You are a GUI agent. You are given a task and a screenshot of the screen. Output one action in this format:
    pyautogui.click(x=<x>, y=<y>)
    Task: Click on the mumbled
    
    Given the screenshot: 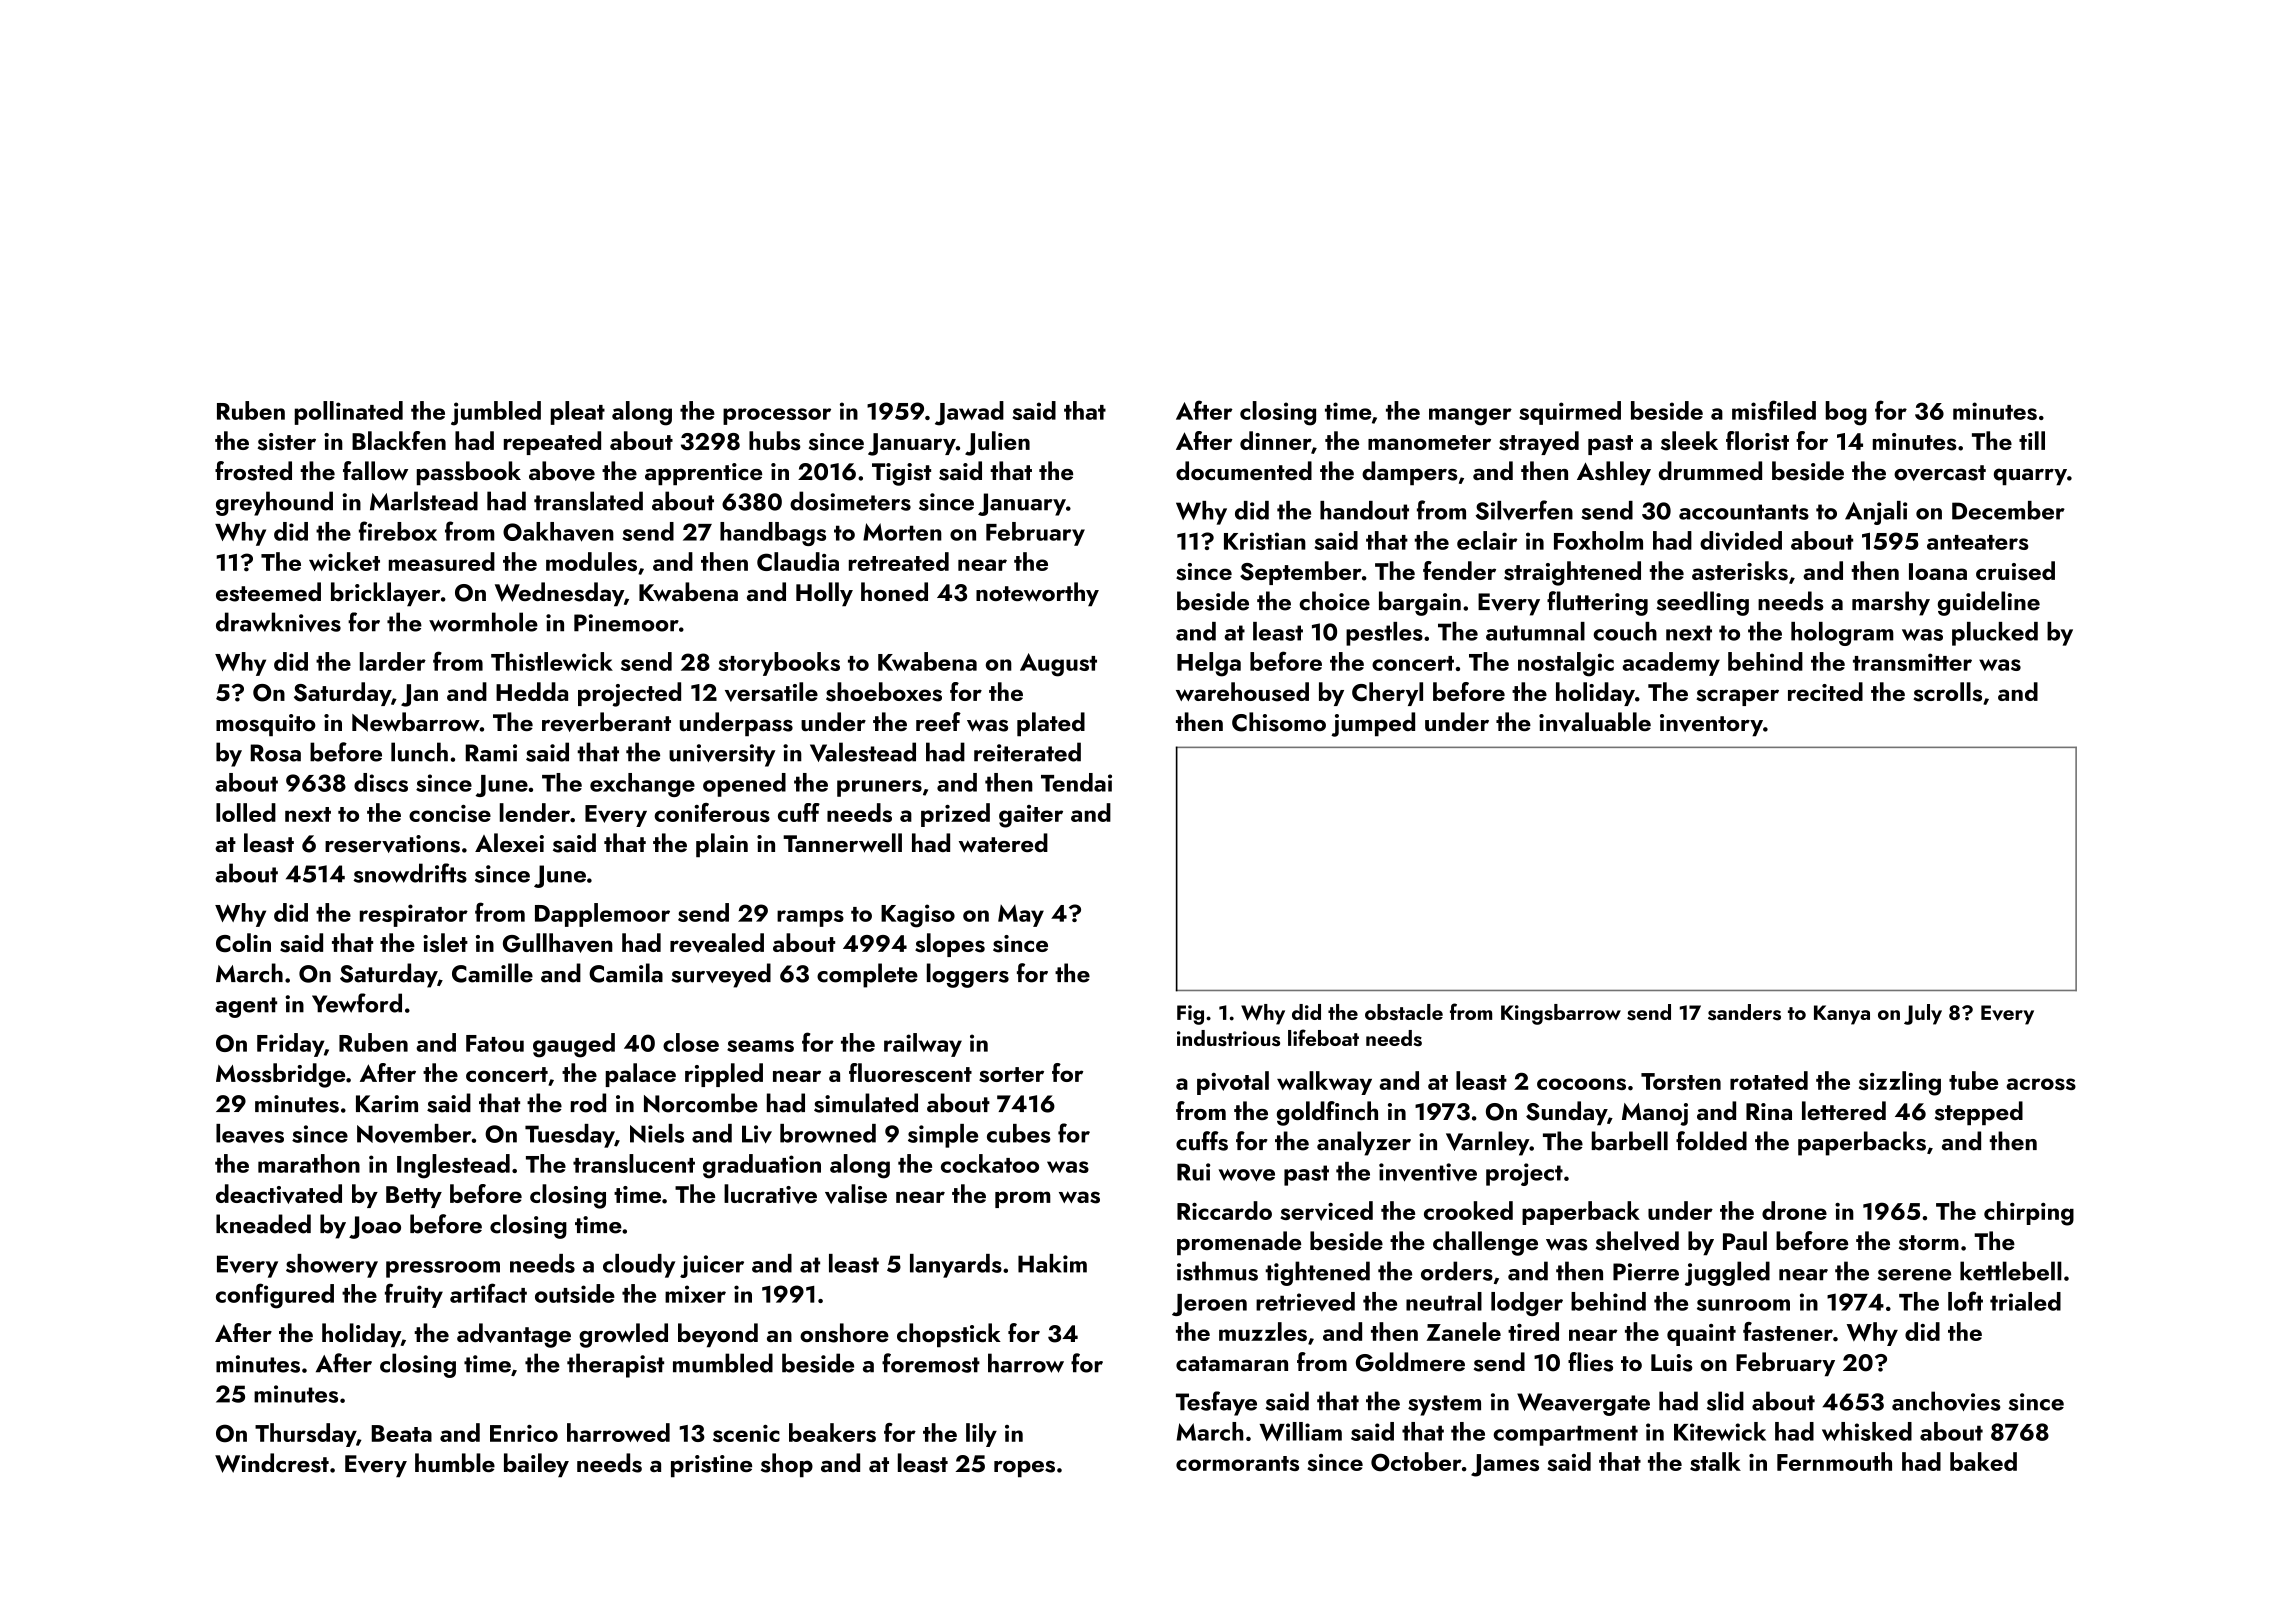 What is the action you would take?
    pyautogui.click(x=723, y=1363)
